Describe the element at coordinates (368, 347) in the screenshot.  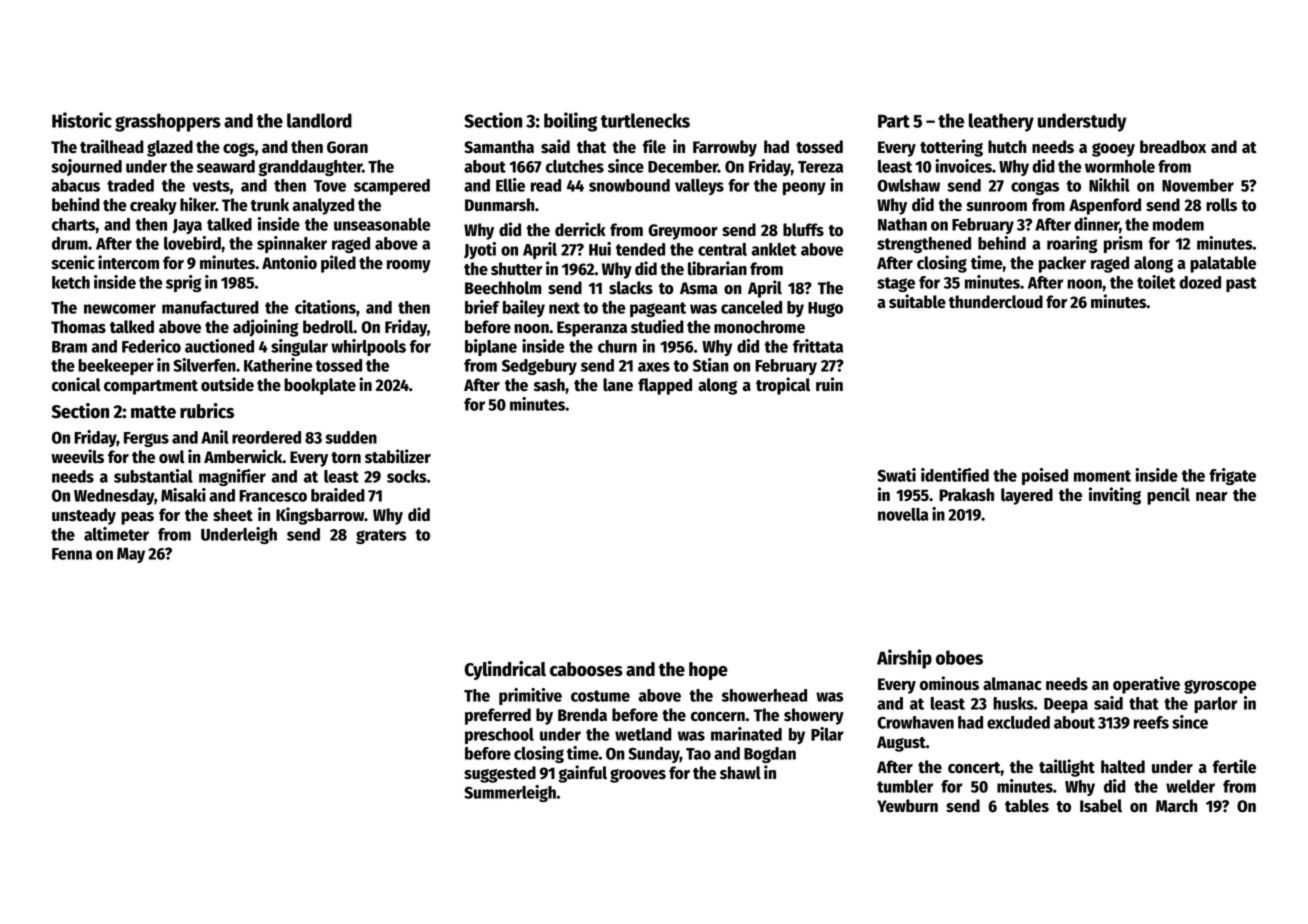
I see `whirlpools` at that location.
